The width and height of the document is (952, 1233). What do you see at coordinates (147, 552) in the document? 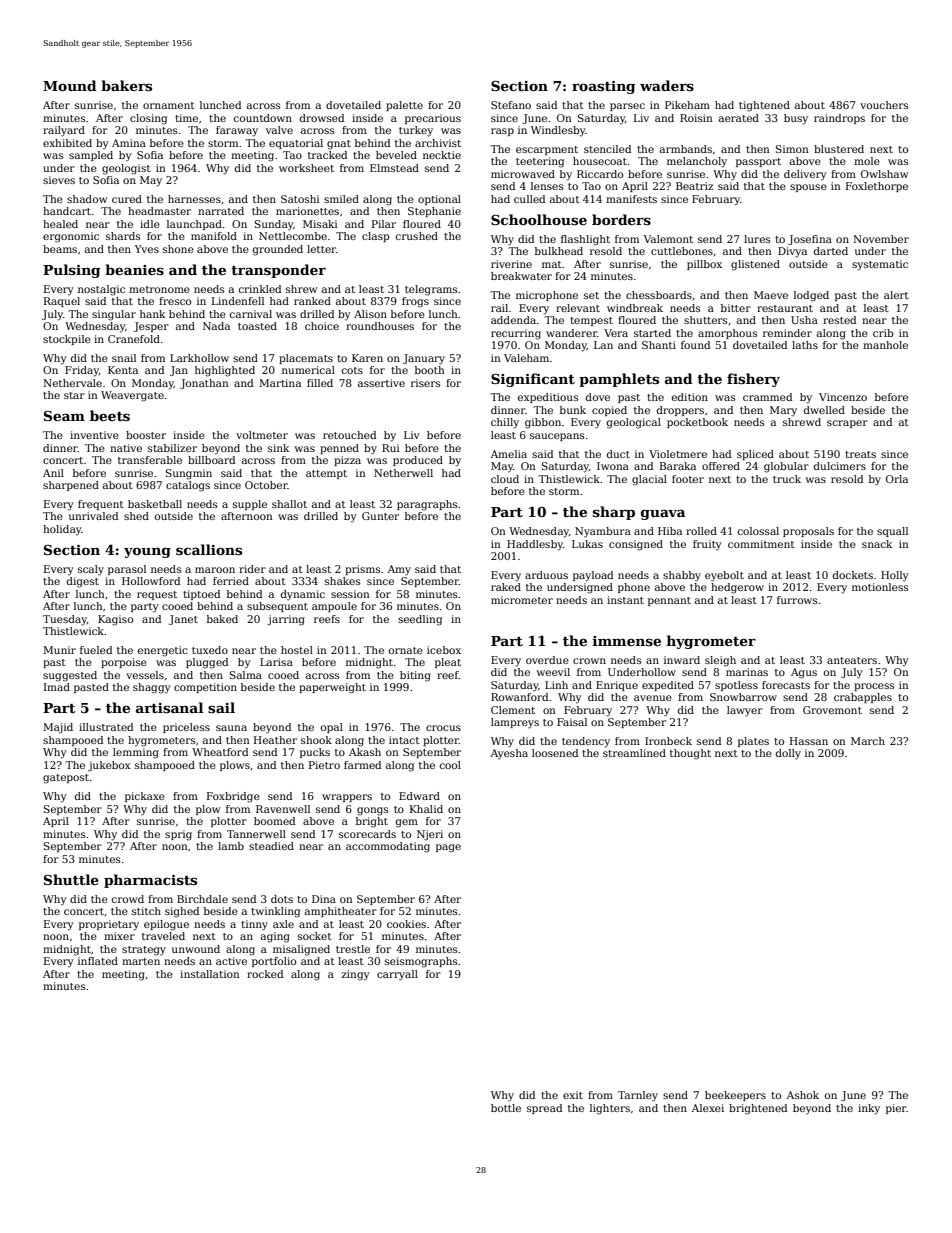
I see `young` at bounding box center [147, 552].
